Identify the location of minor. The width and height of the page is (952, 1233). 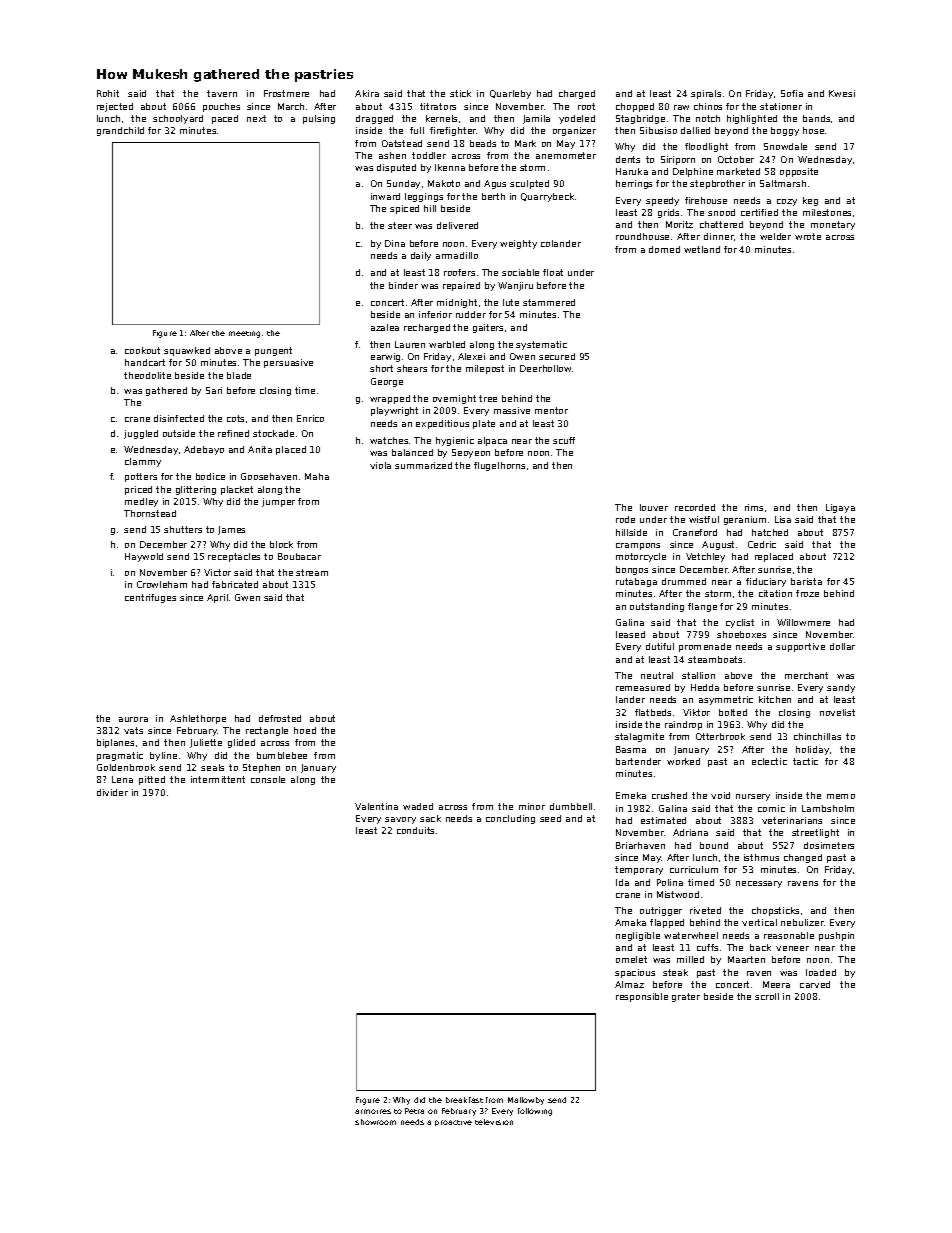
(532, 806).
